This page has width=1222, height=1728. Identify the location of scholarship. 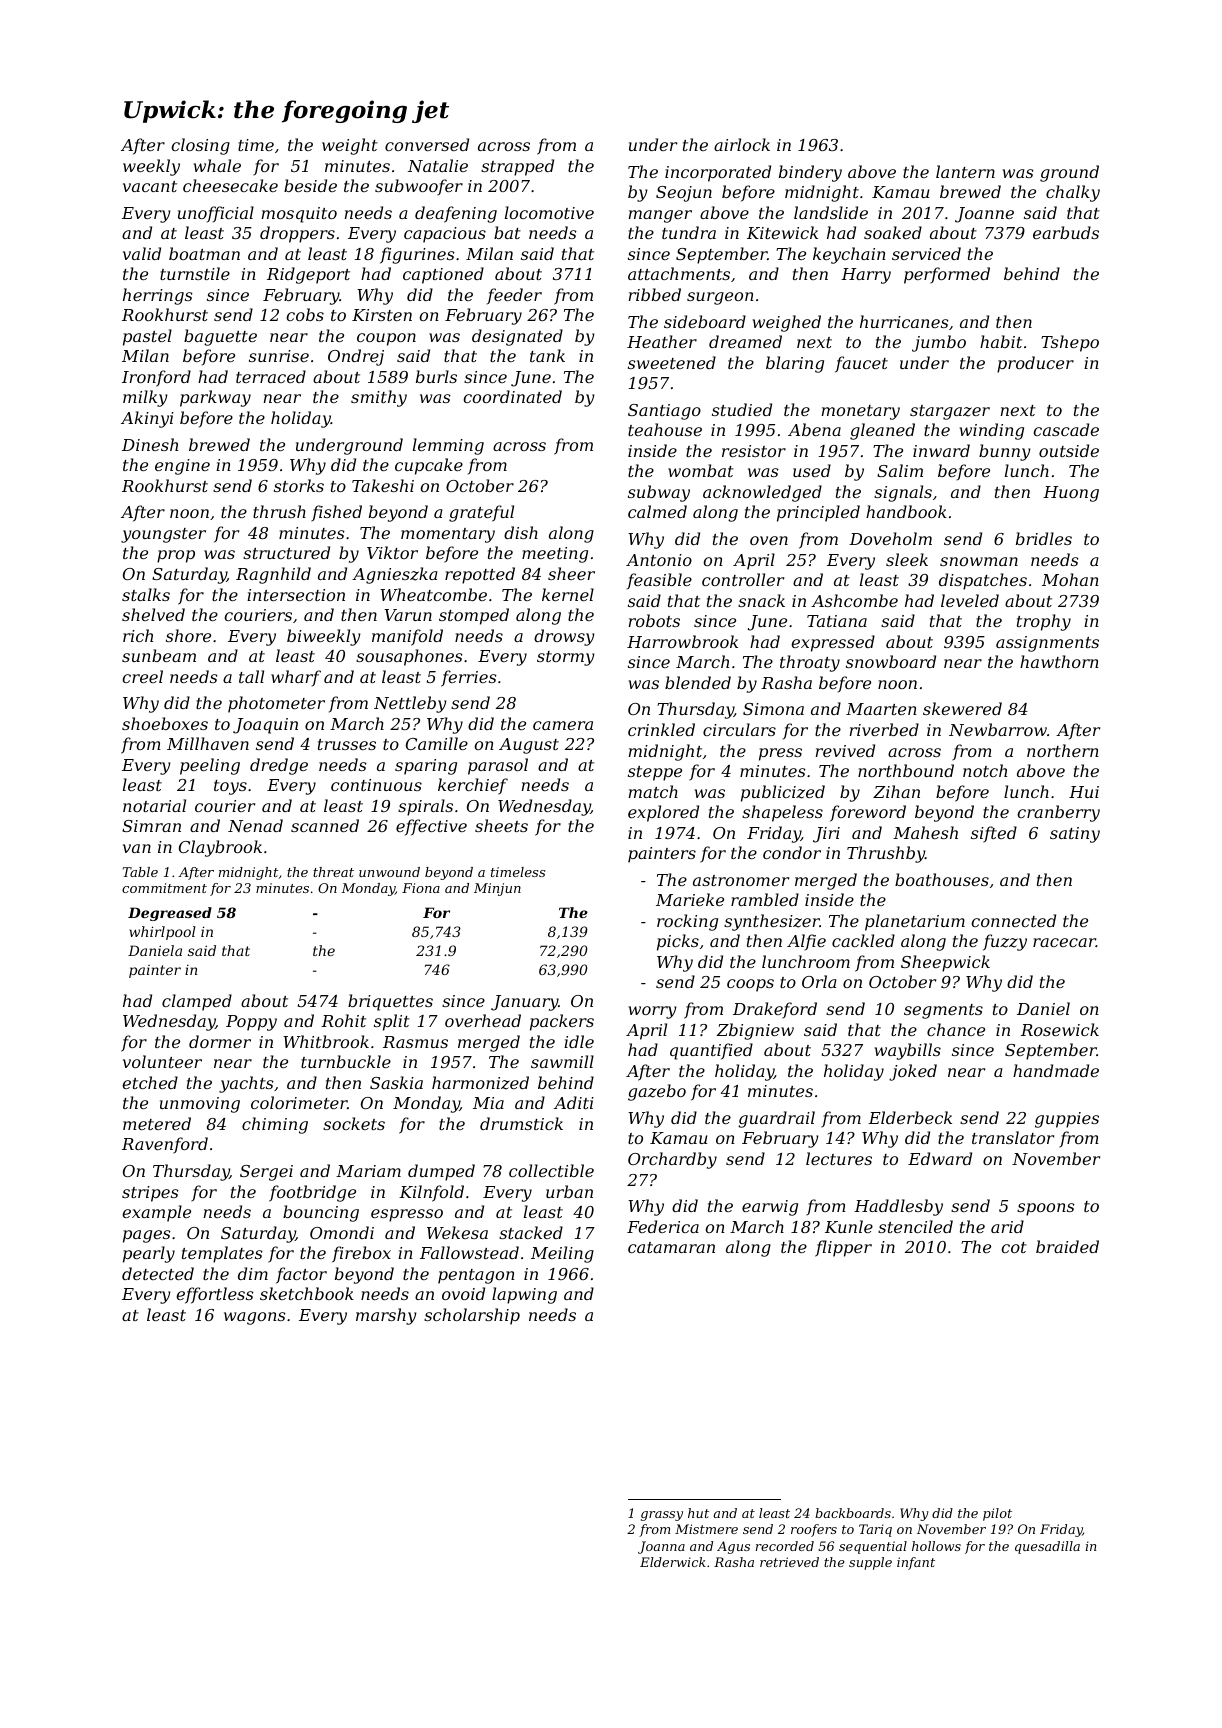
(472, 1316).
